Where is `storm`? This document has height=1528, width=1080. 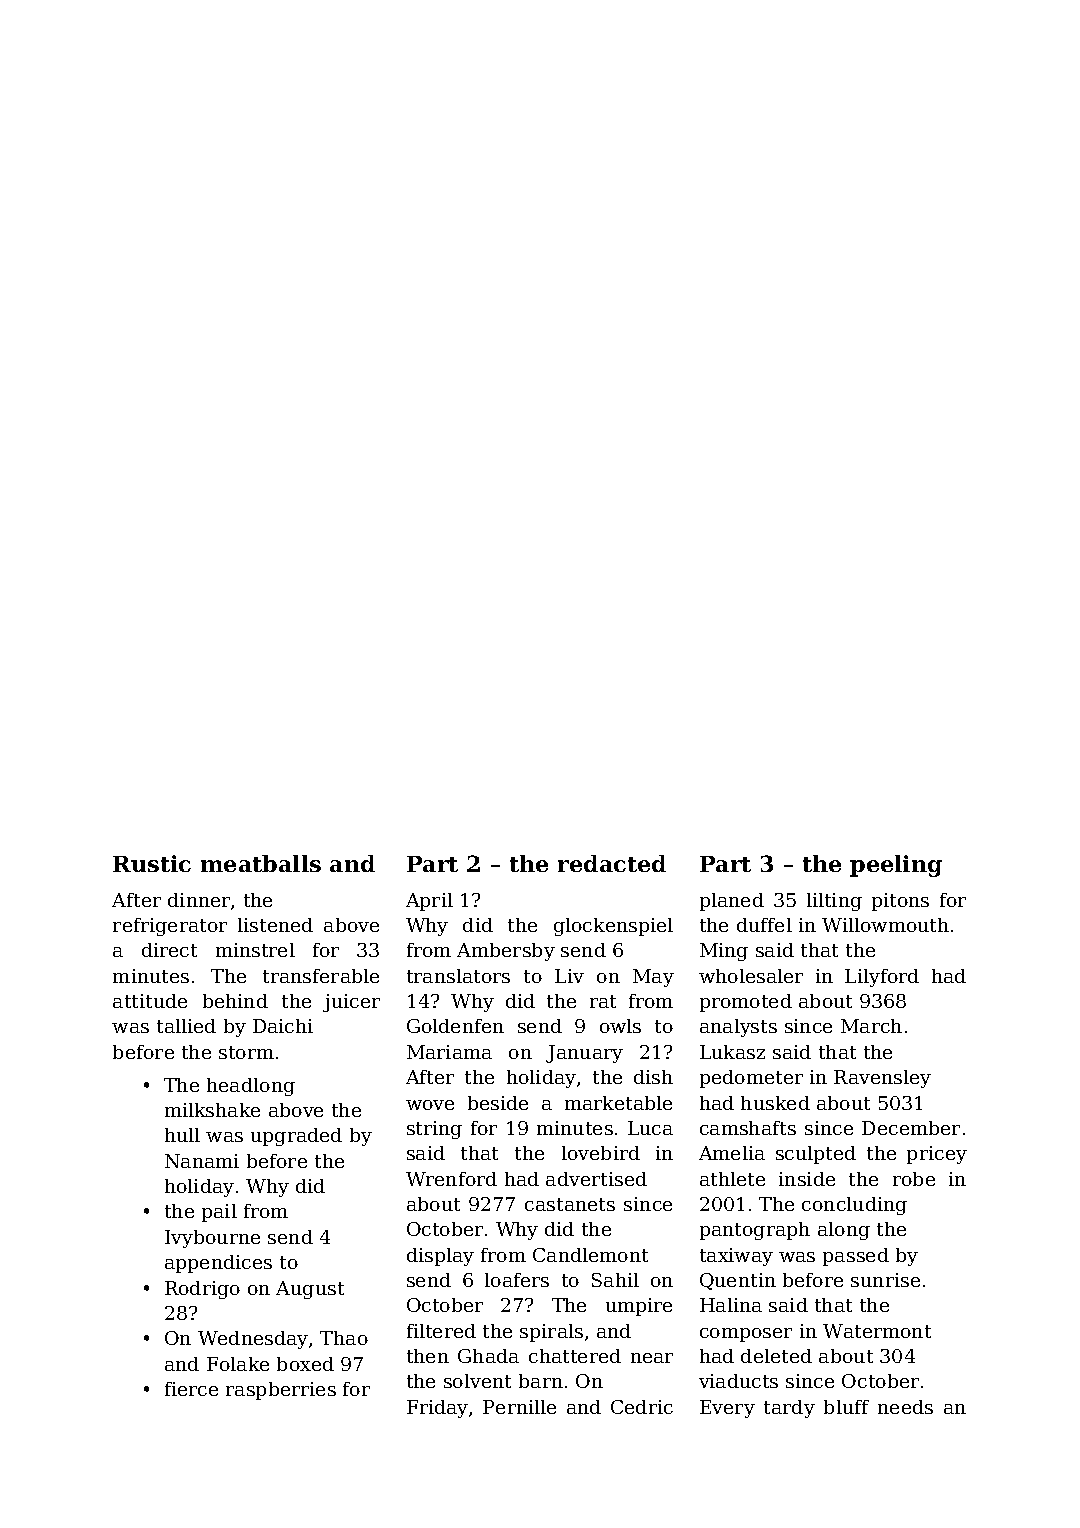 storm is located at coordinates (246, 1052).
